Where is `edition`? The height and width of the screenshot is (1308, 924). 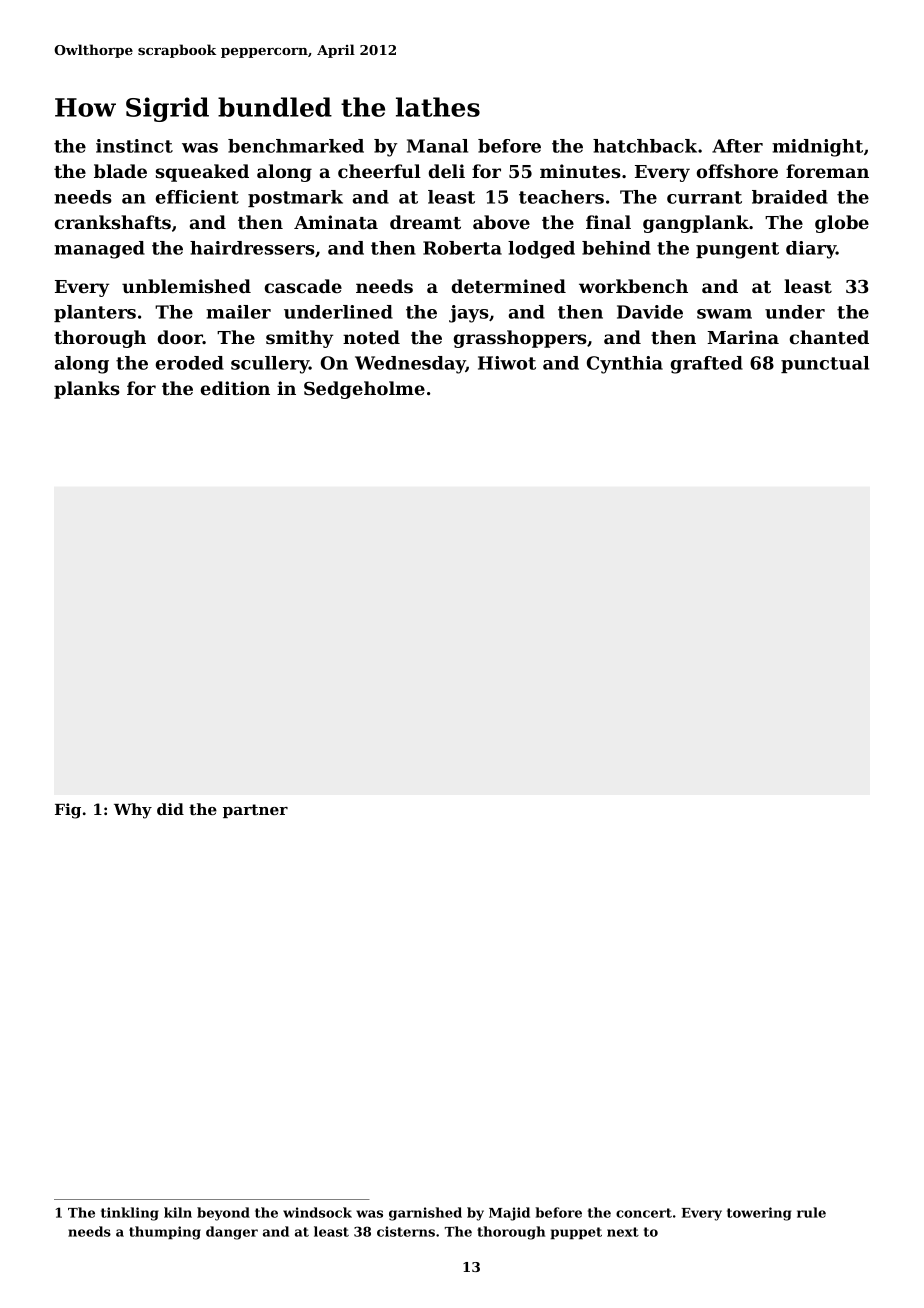
edition is located at coordinates (235, 388).
